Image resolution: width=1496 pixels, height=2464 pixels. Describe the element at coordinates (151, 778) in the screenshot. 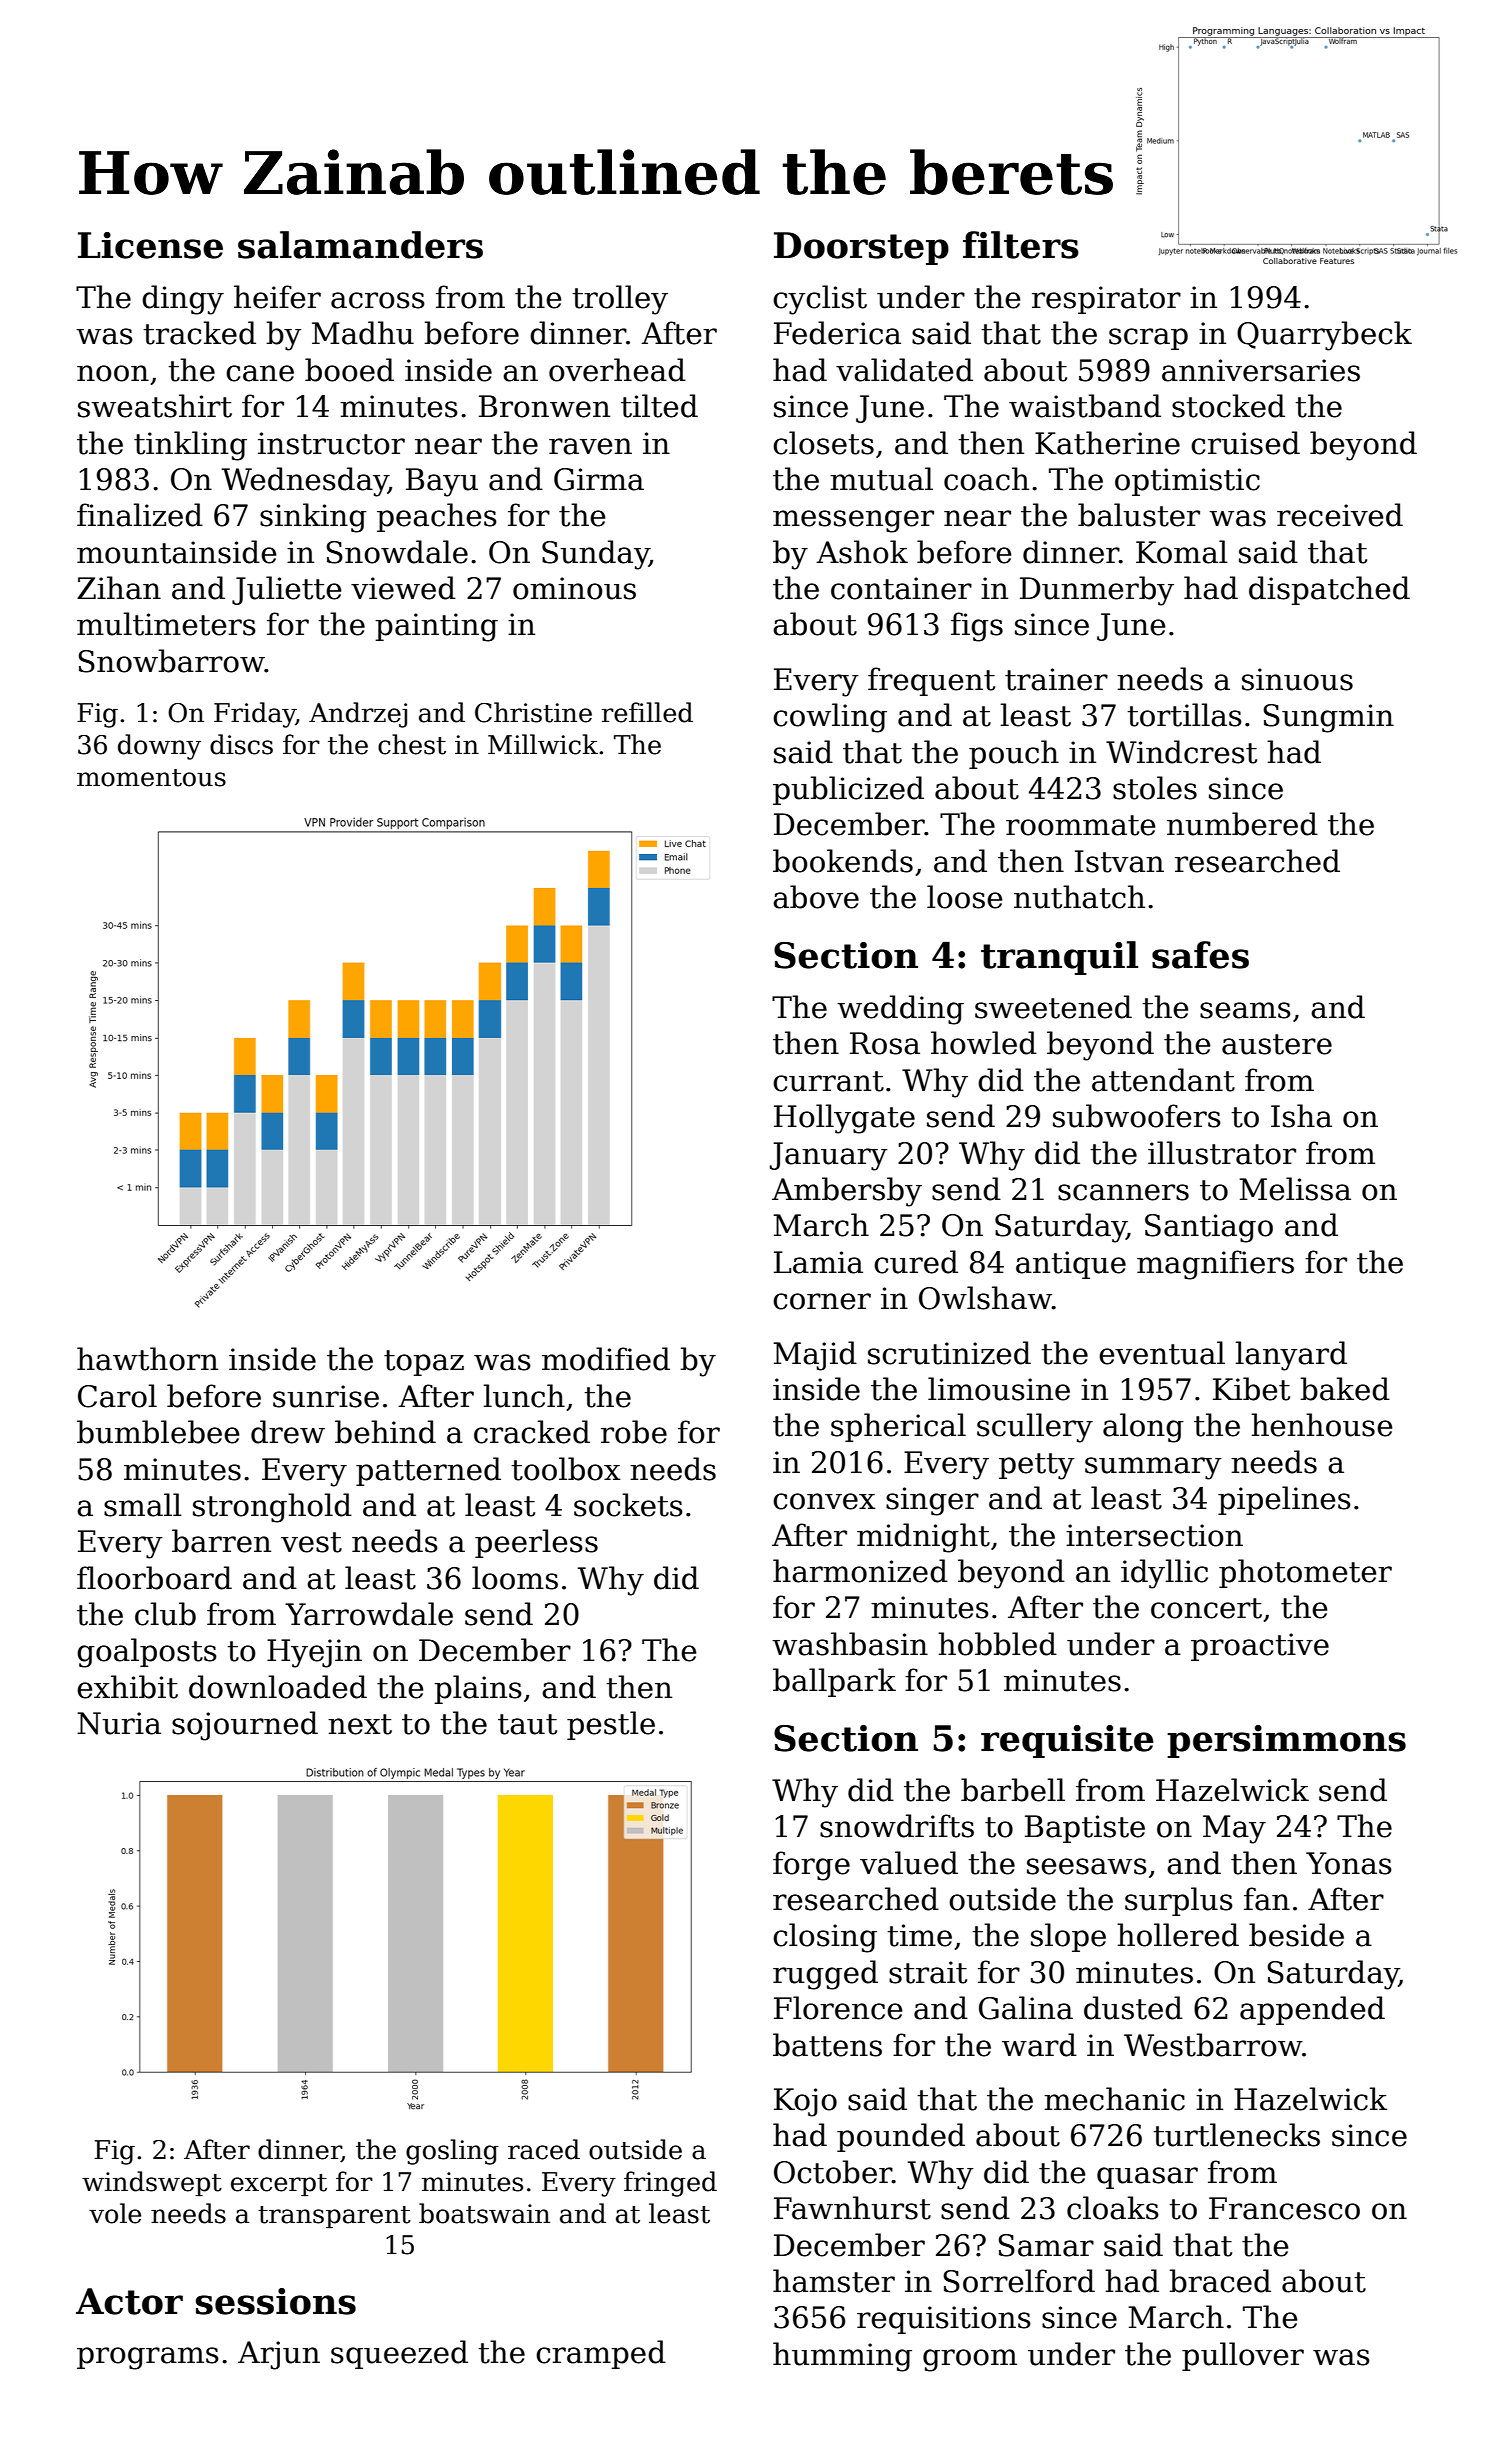

I see `momentous` at that location.
